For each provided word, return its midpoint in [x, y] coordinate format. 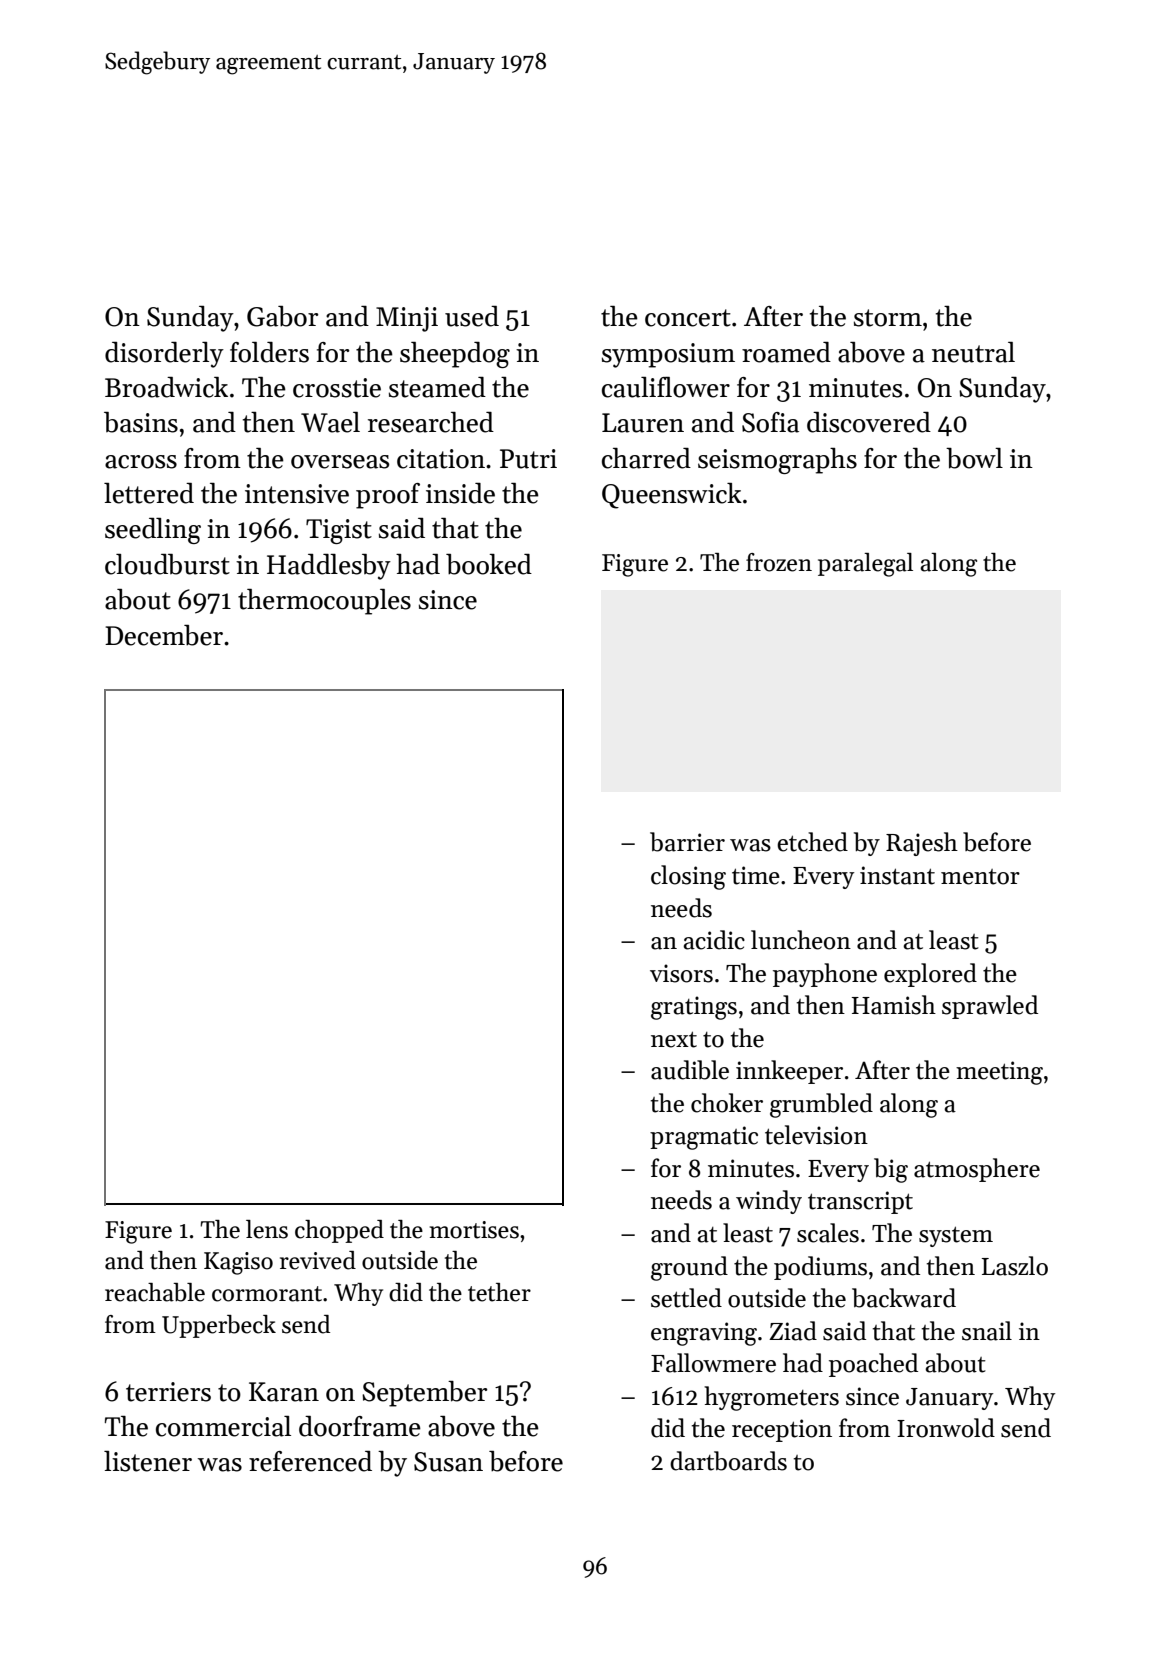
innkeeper [789, 1072]
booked [489, 564]
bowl [974, 458]
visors [681, 973]
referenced [310, 1461]
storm [888, 318]
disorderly [164, 355]
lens [267, 1229]
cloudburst [167, 564]
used [472, 316]
